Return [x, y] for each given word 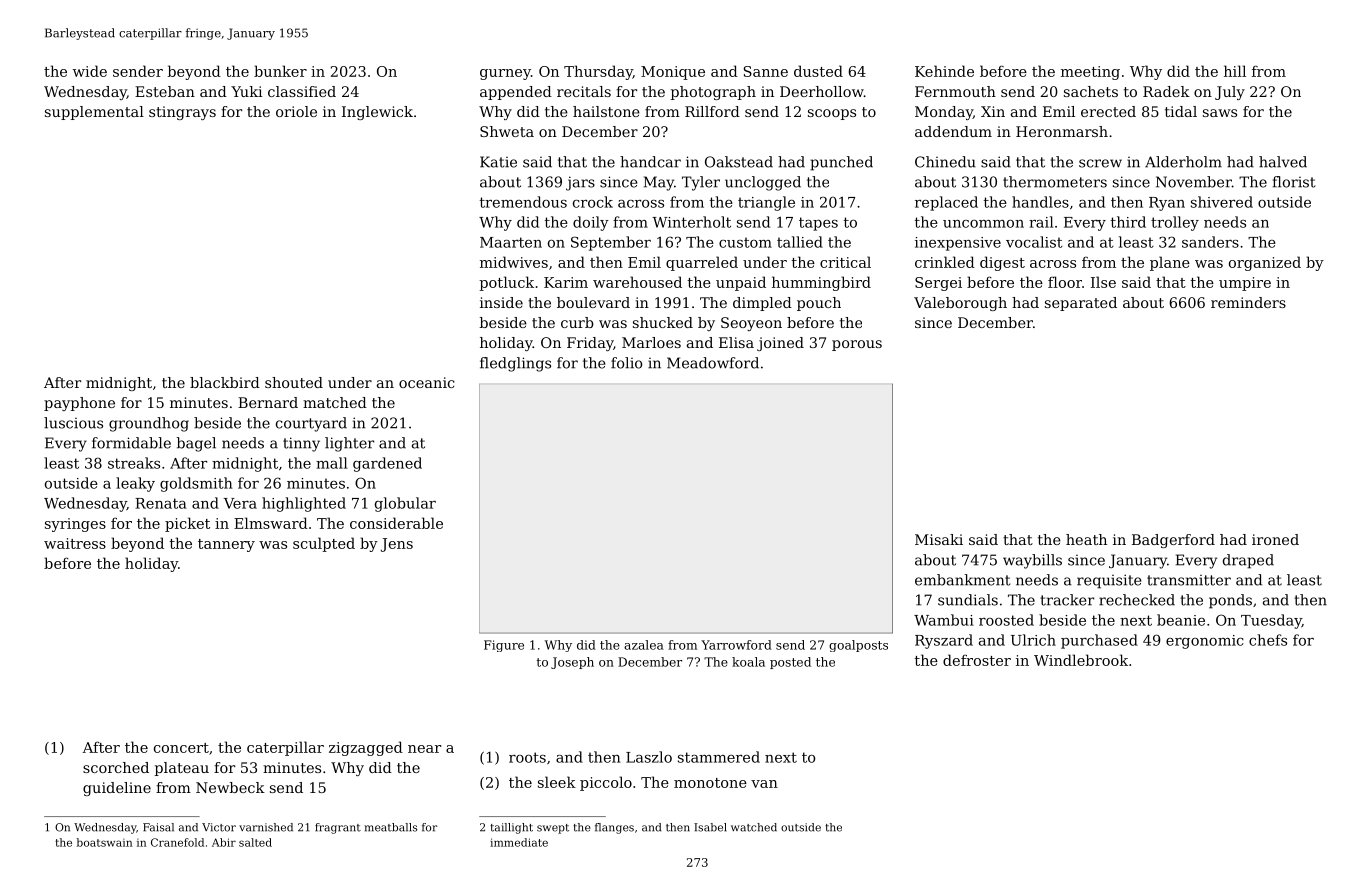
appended [516, 93]
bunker [280, 71]
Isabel [710, 827]
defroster [977, 660]
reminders [1248, 302]
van [764, 784]
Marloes [651, 342]
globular [405, 504]
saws [1220, 113]
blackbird [225, 382]
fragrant [338, 828]
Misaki [939, 539]
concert [181, 748]
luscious [73, 423]
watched [754, 827]
